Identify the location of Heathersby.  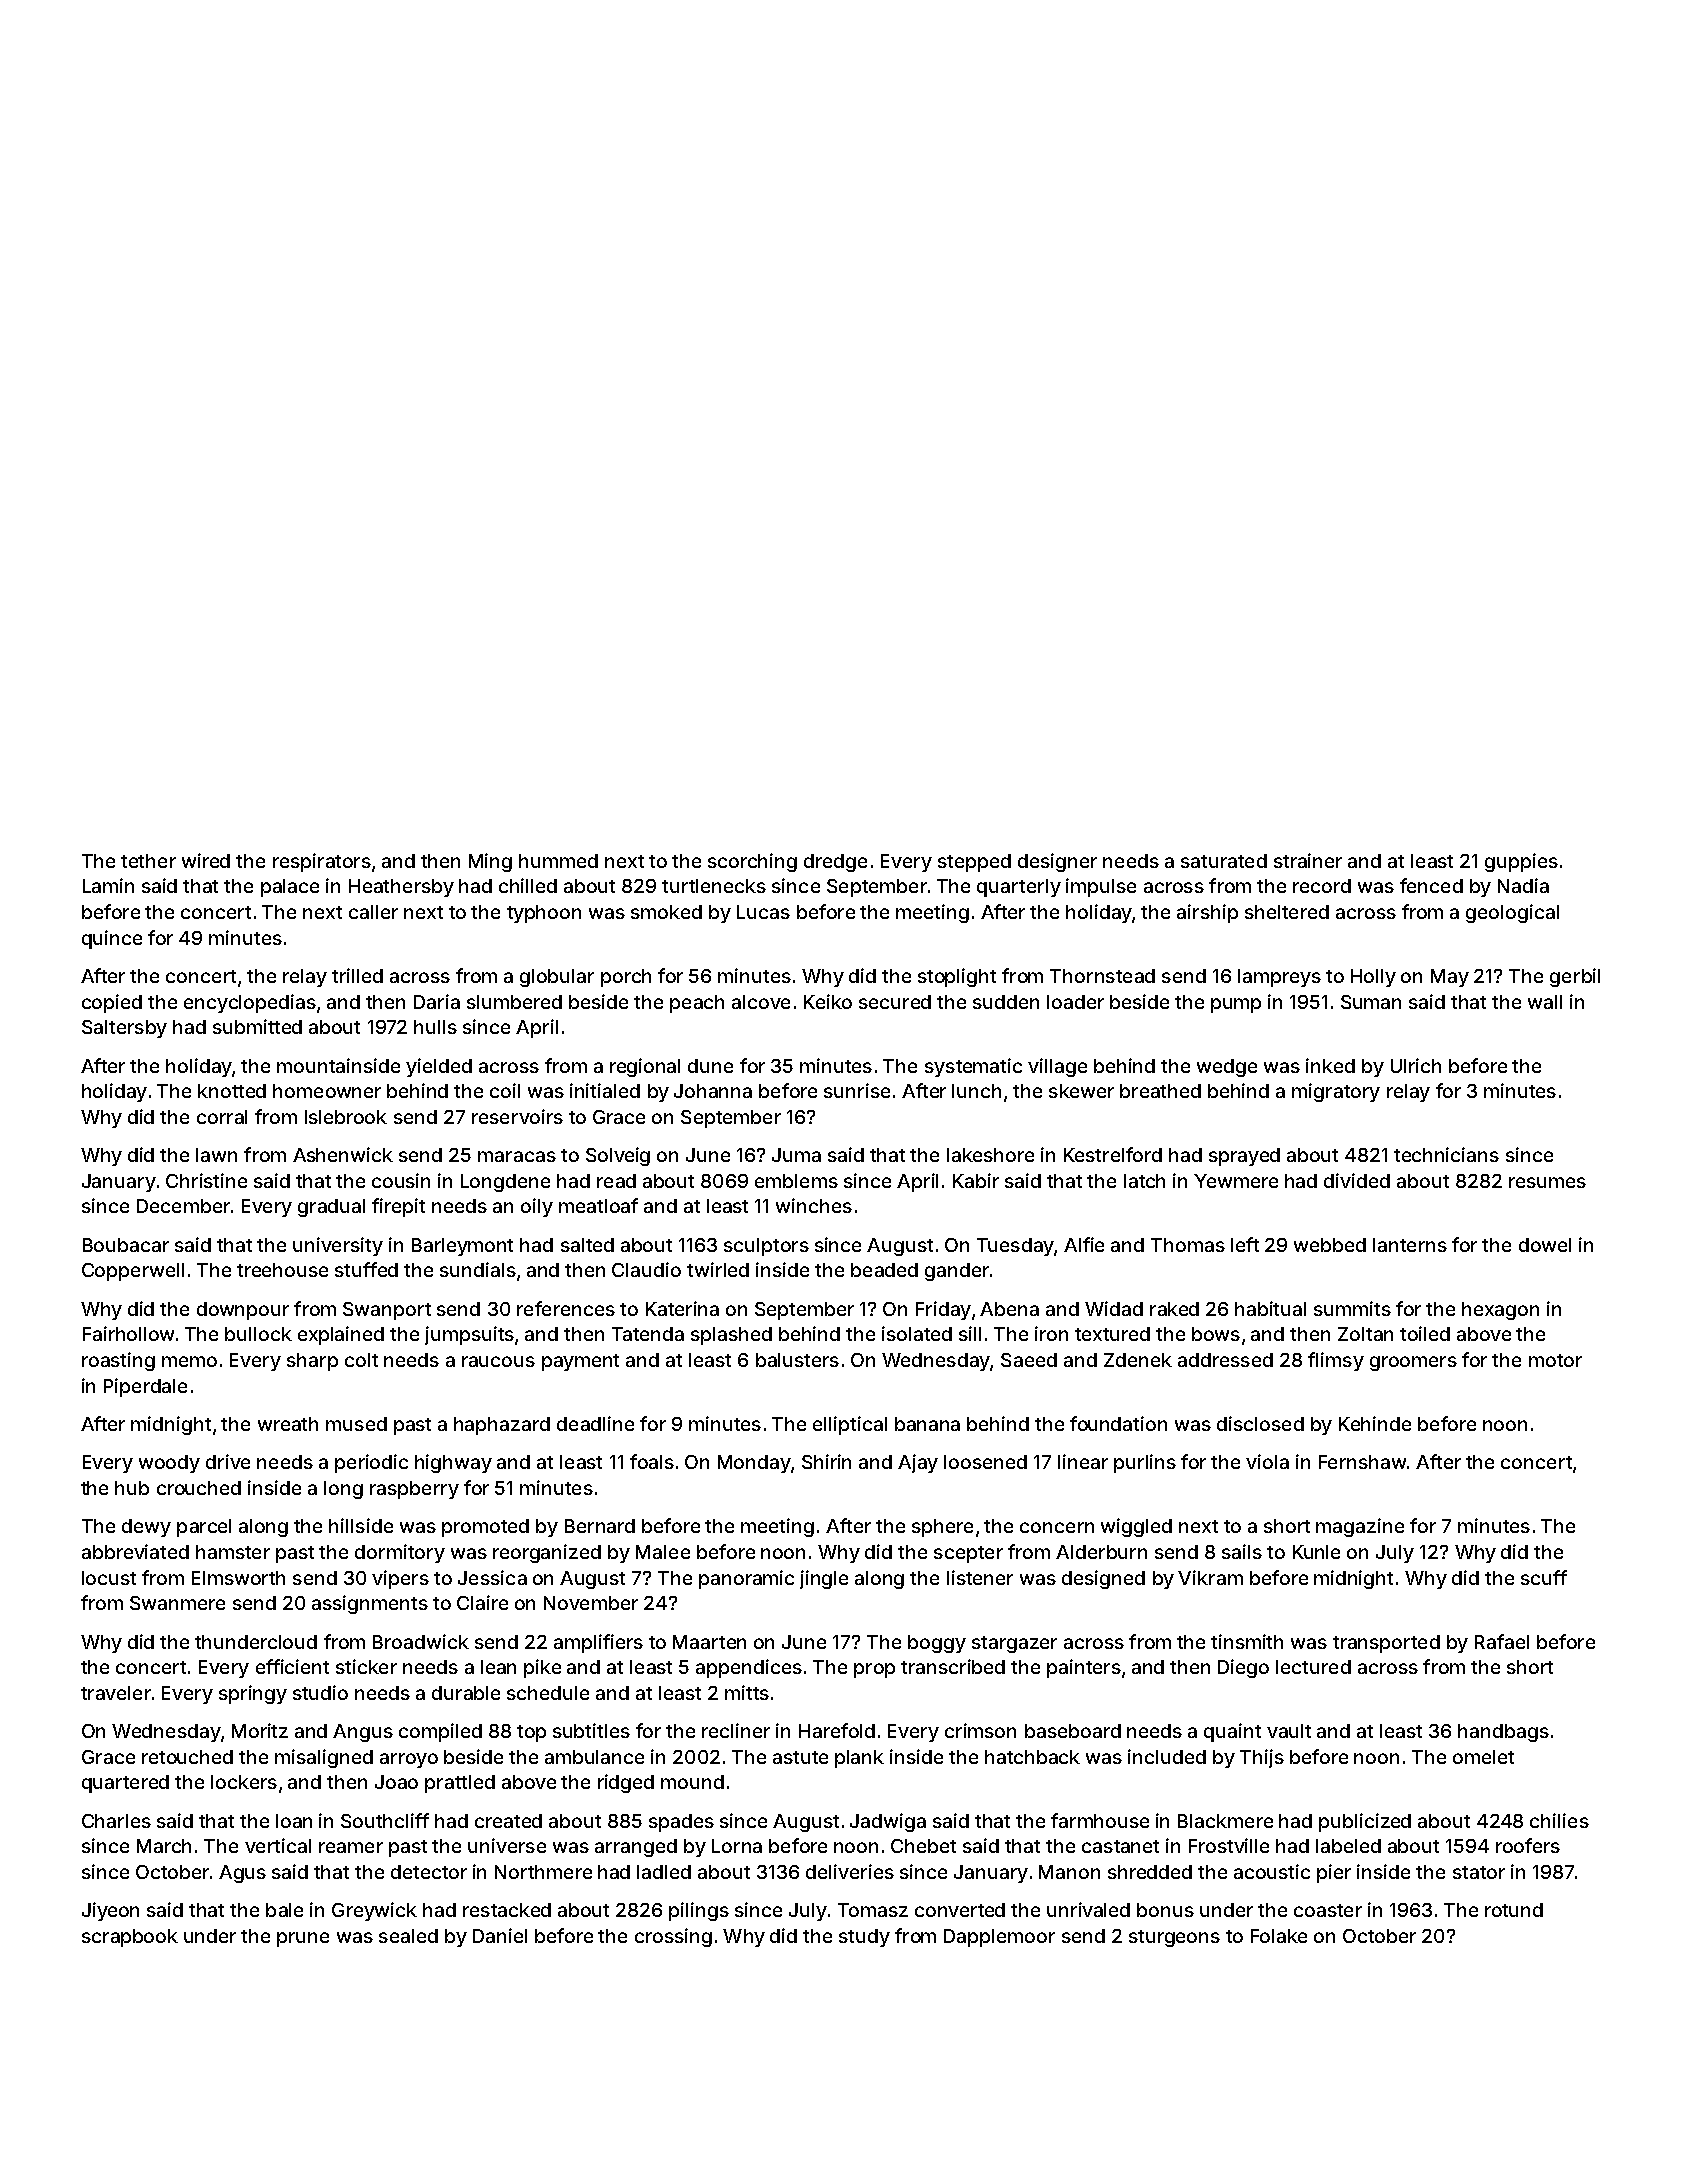
(401, 888).
